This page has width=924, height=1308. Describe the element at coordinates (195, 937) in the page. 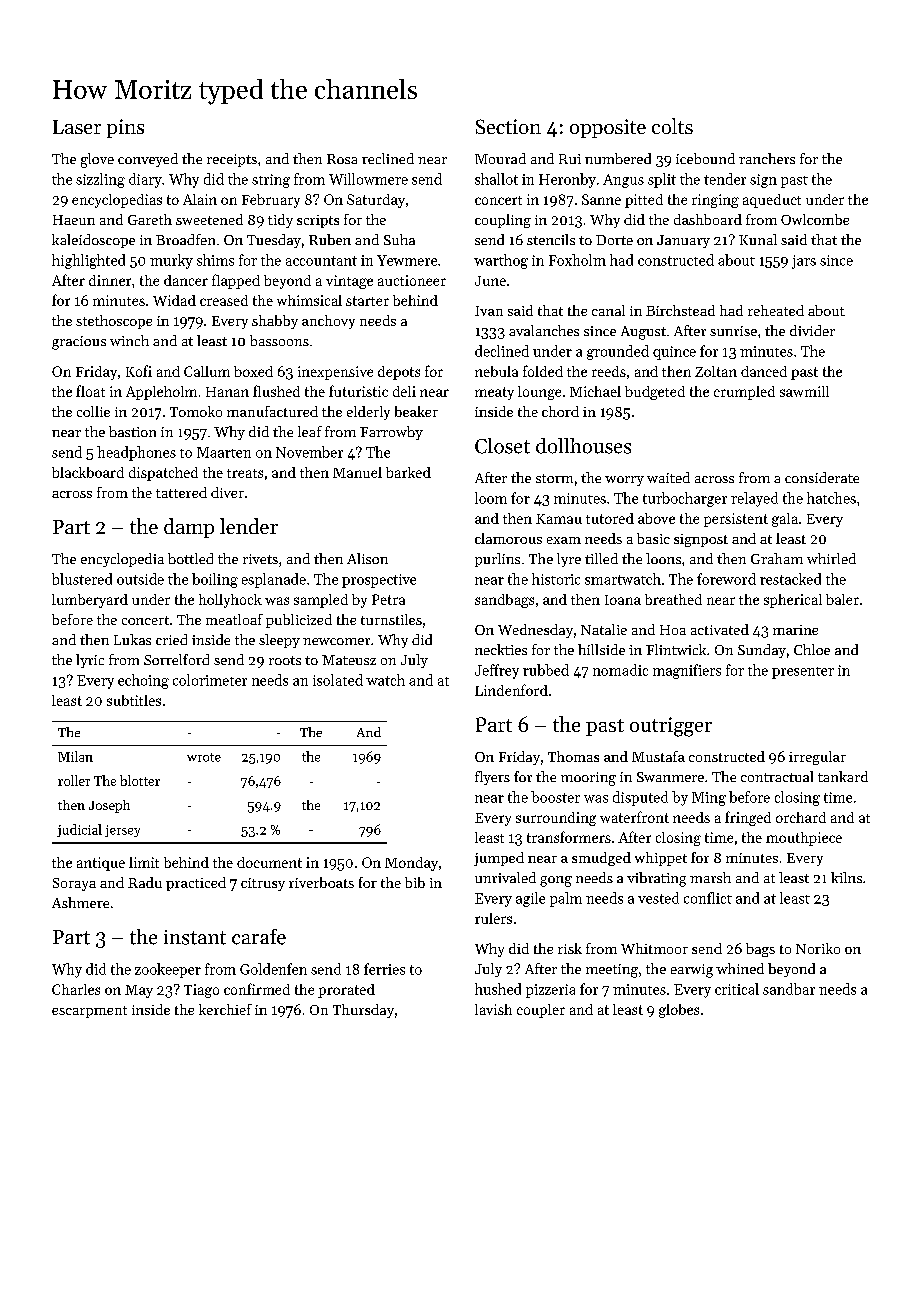

I see `instant` at that location.
